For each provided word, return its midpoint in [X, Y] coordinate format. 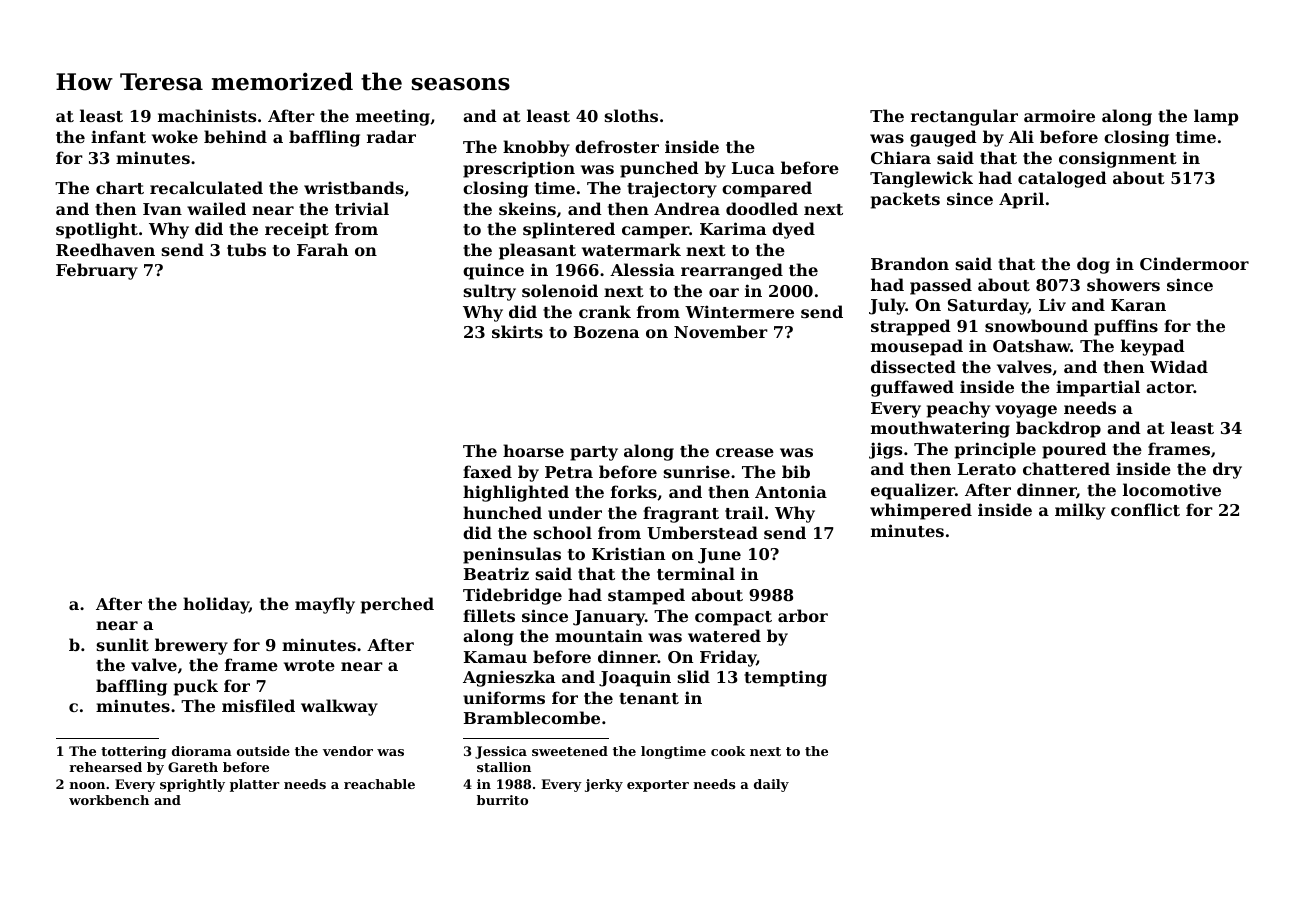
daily [771, 785]
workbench [109, 800]
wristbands [354, 187]
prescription [519, 169]
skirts [517, 331]
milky [1080, 511]
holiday [216, 605]
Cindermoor [1194, 263]
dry [1227, 470]
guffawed [912, 388]
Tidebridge [512, 596]
